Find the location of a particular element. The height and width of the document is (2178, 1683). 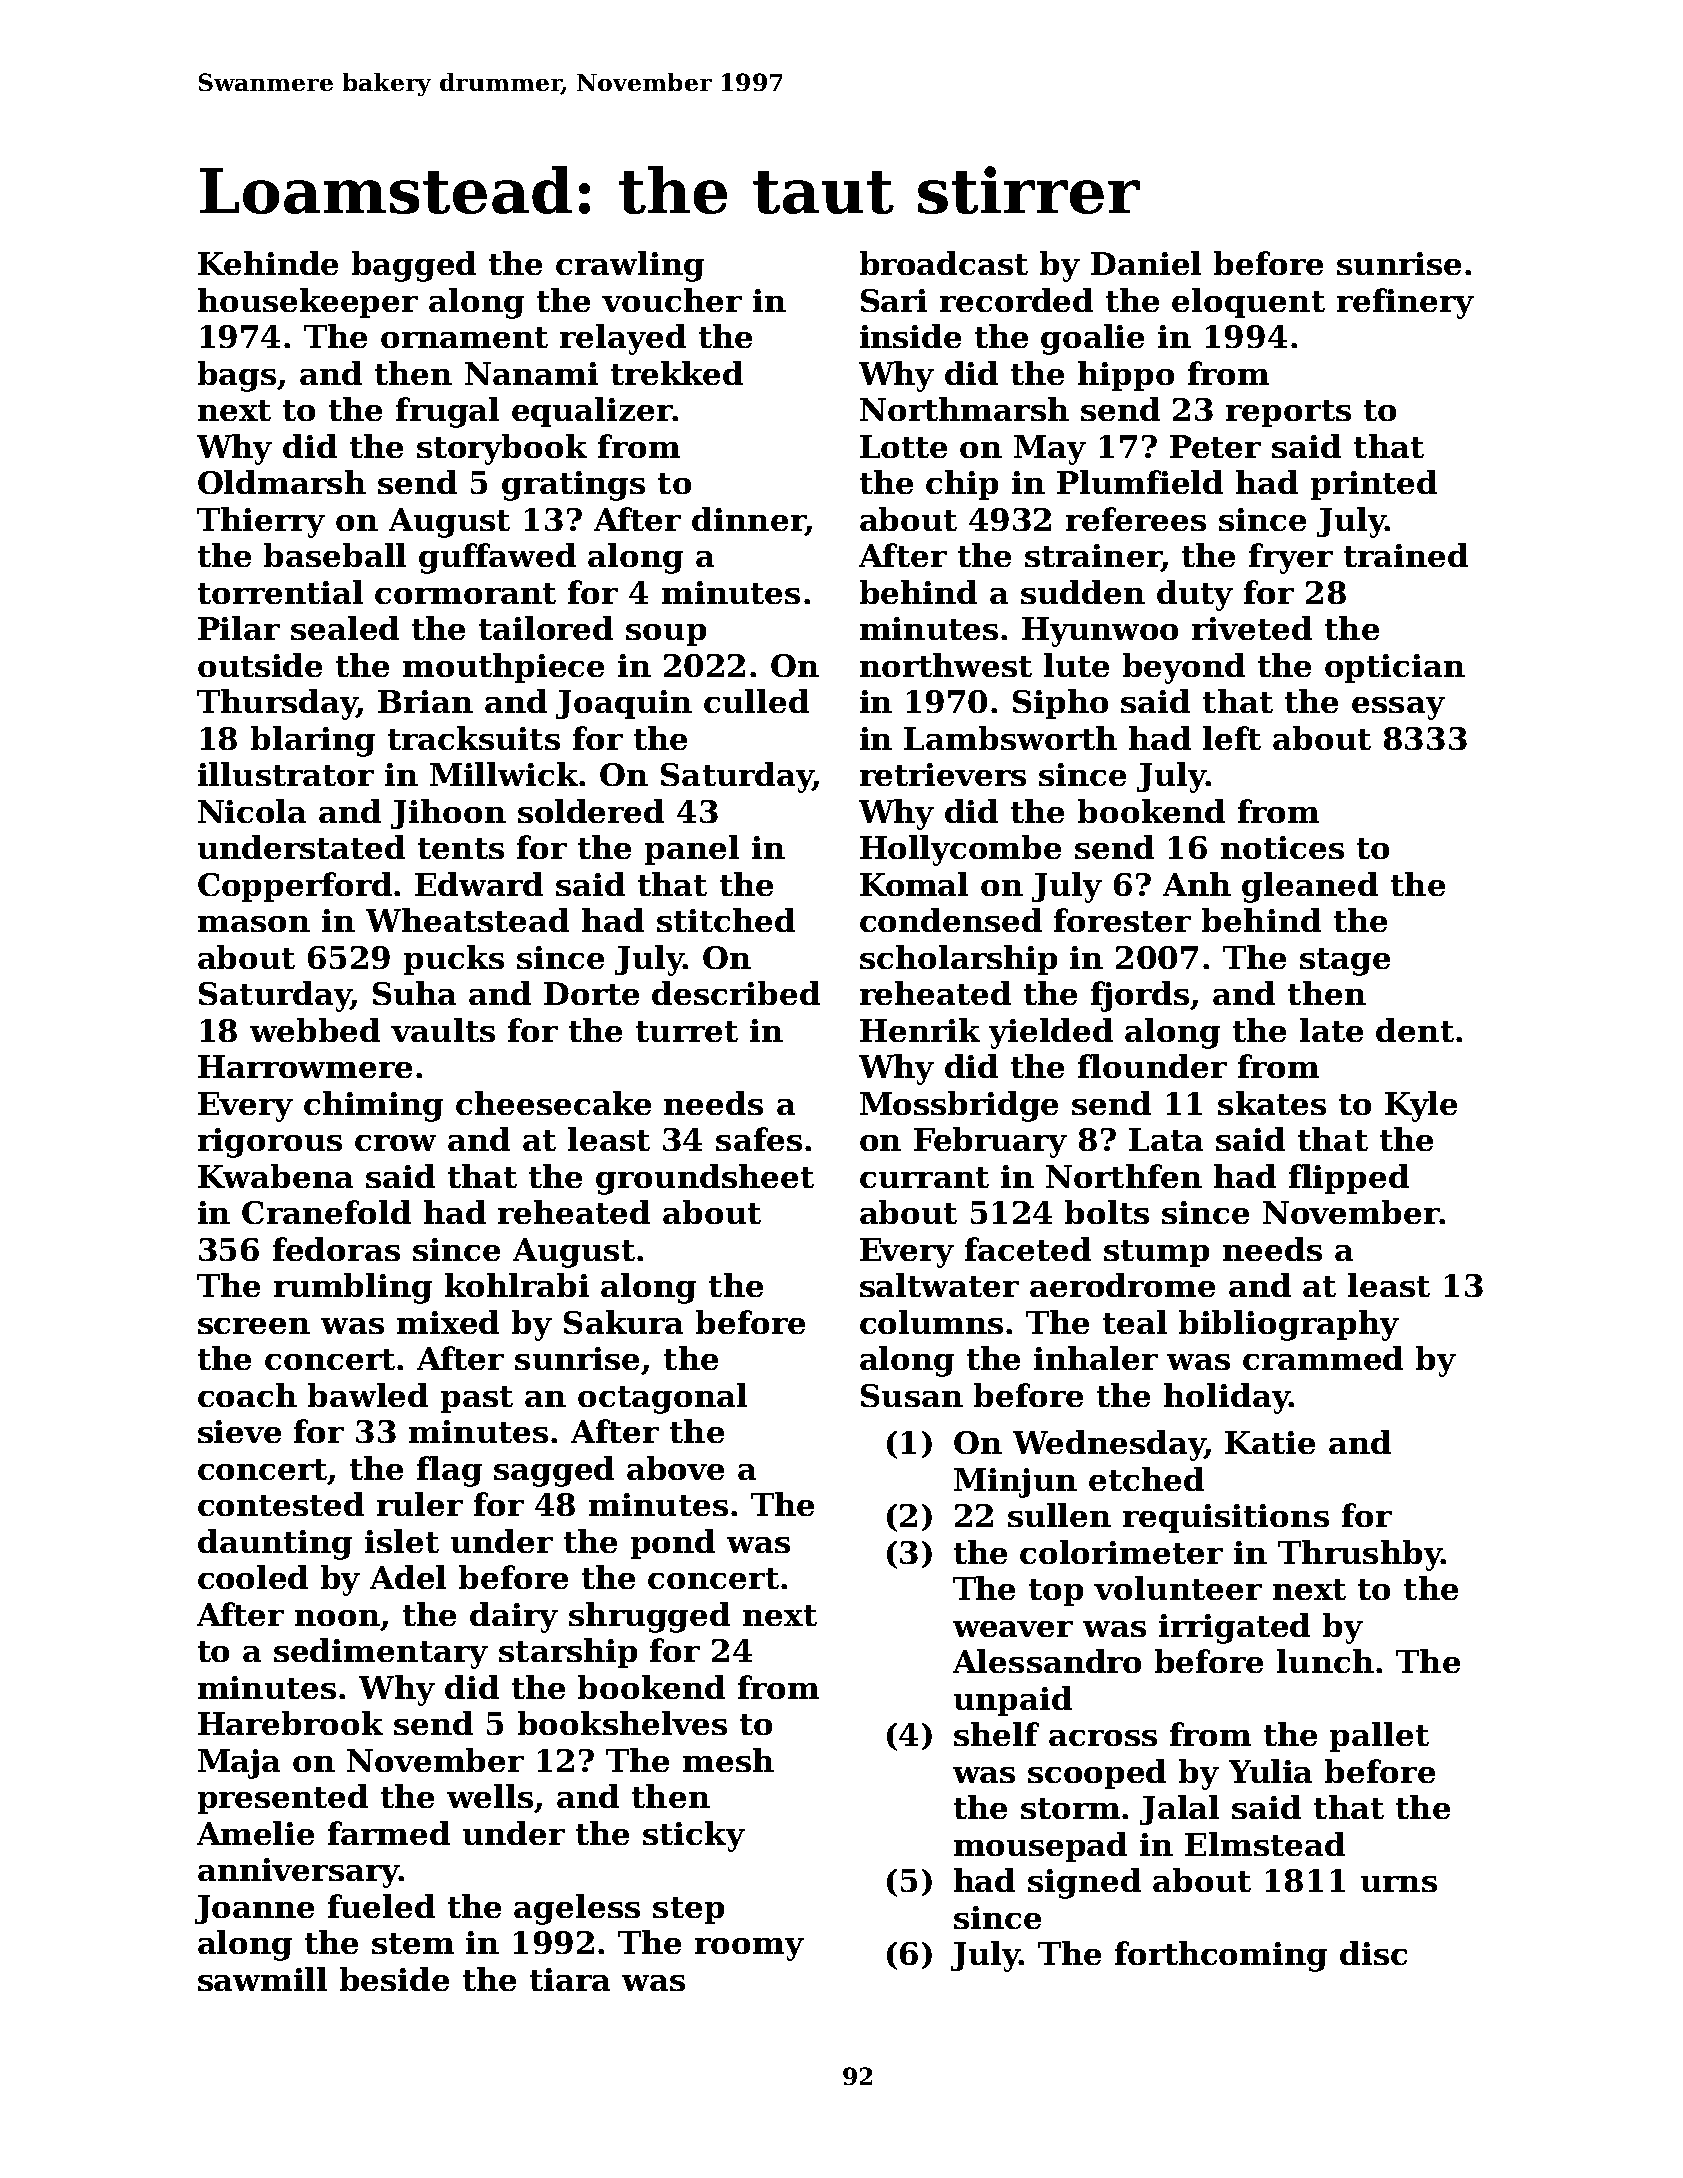

sawmill is located at coordinates (262, 1979).
